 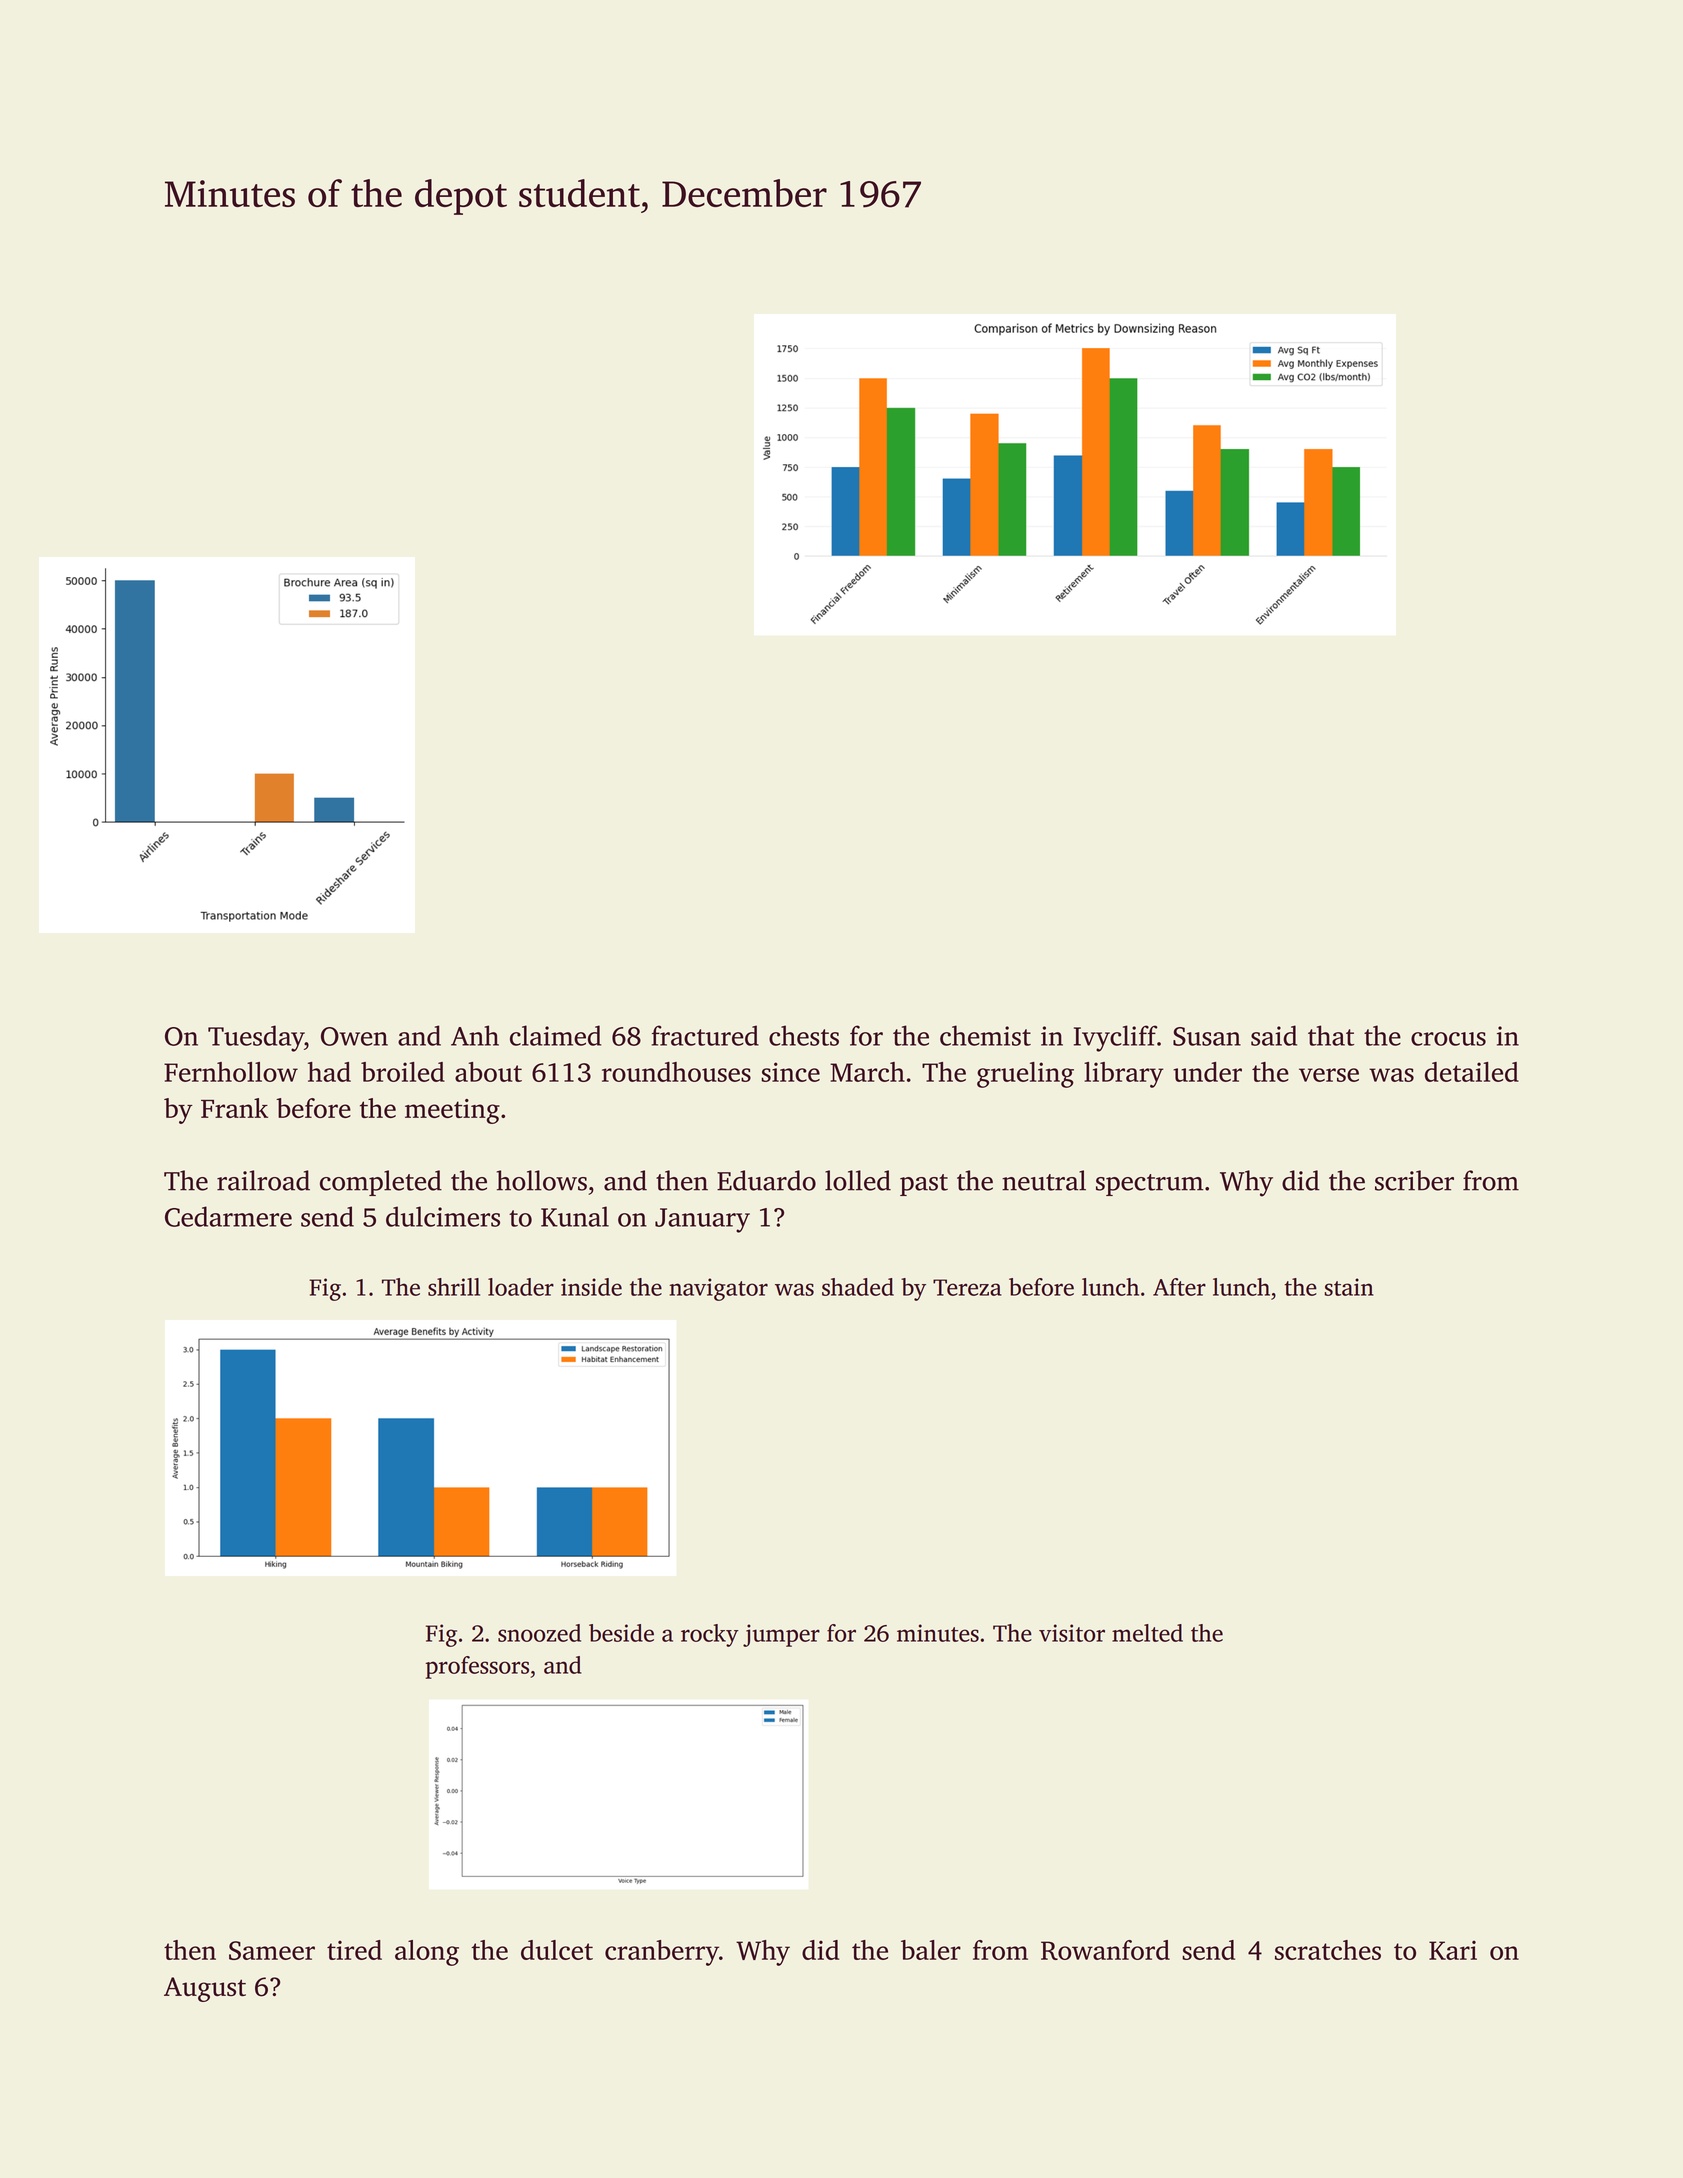 I want to click on visitor, so click(x=1072, y=1633).
